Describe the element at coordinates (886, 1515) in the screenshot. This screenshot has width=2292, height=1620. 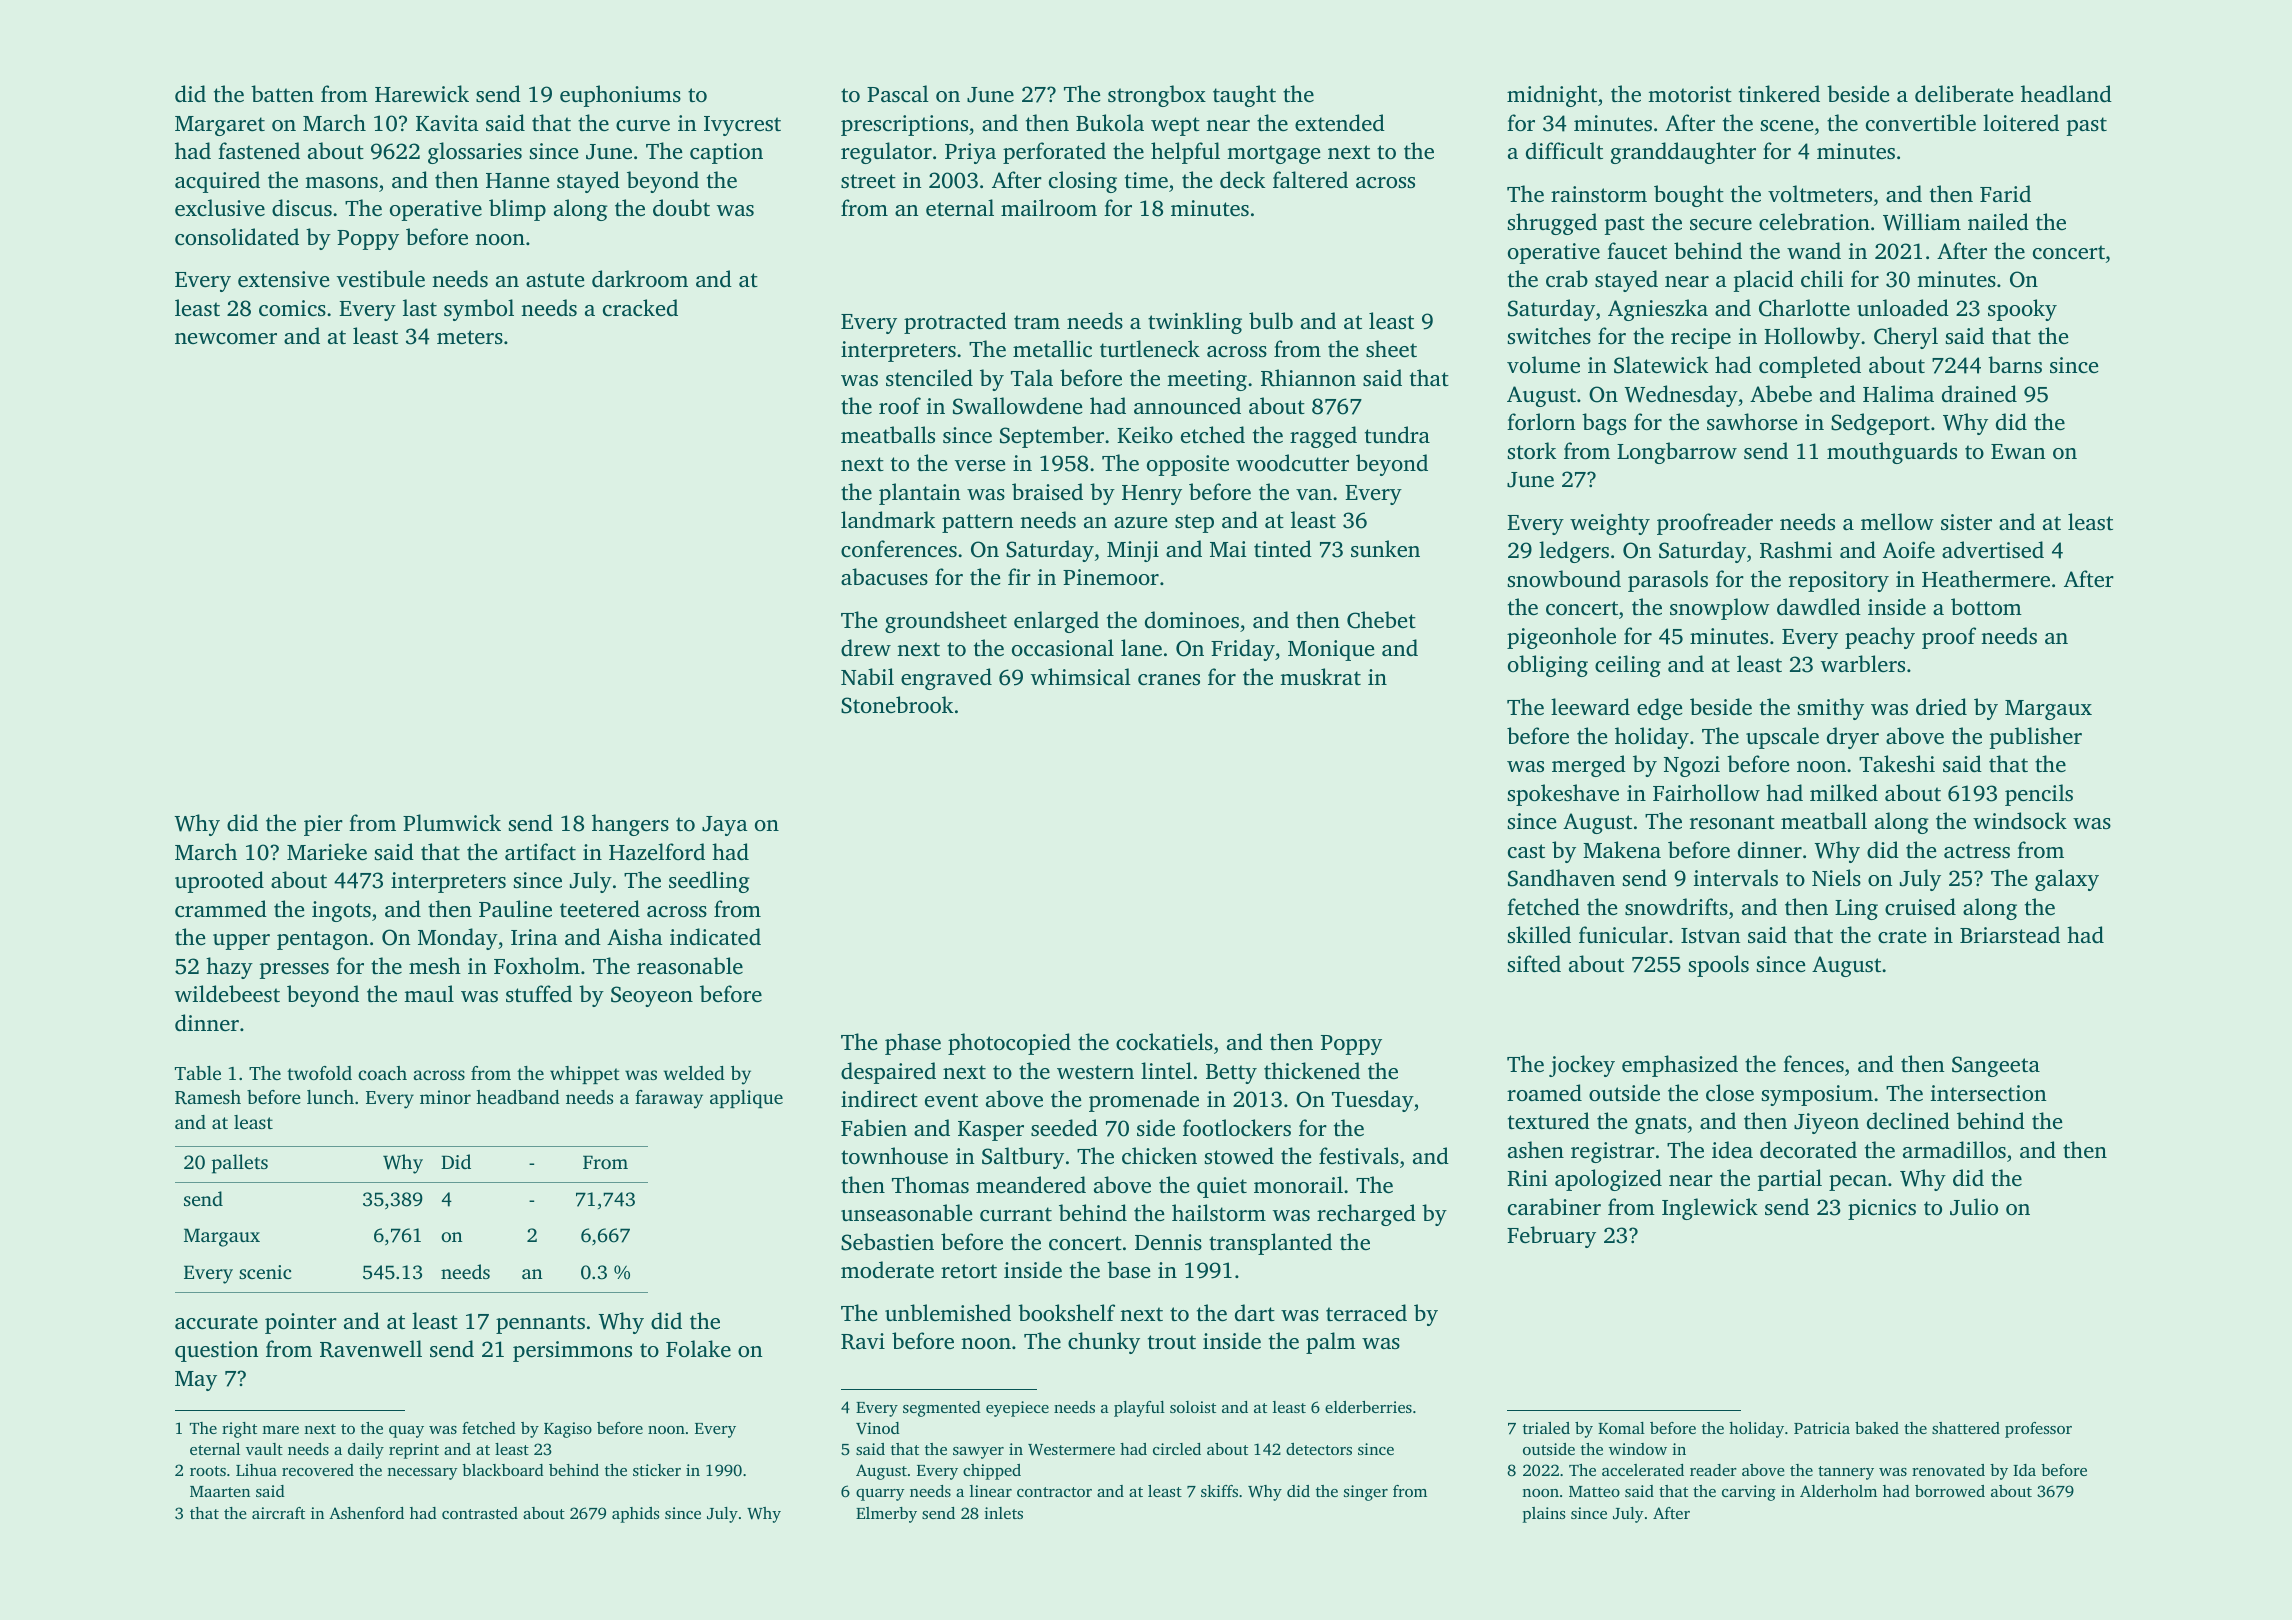
I see `Elmerby` at that location.
